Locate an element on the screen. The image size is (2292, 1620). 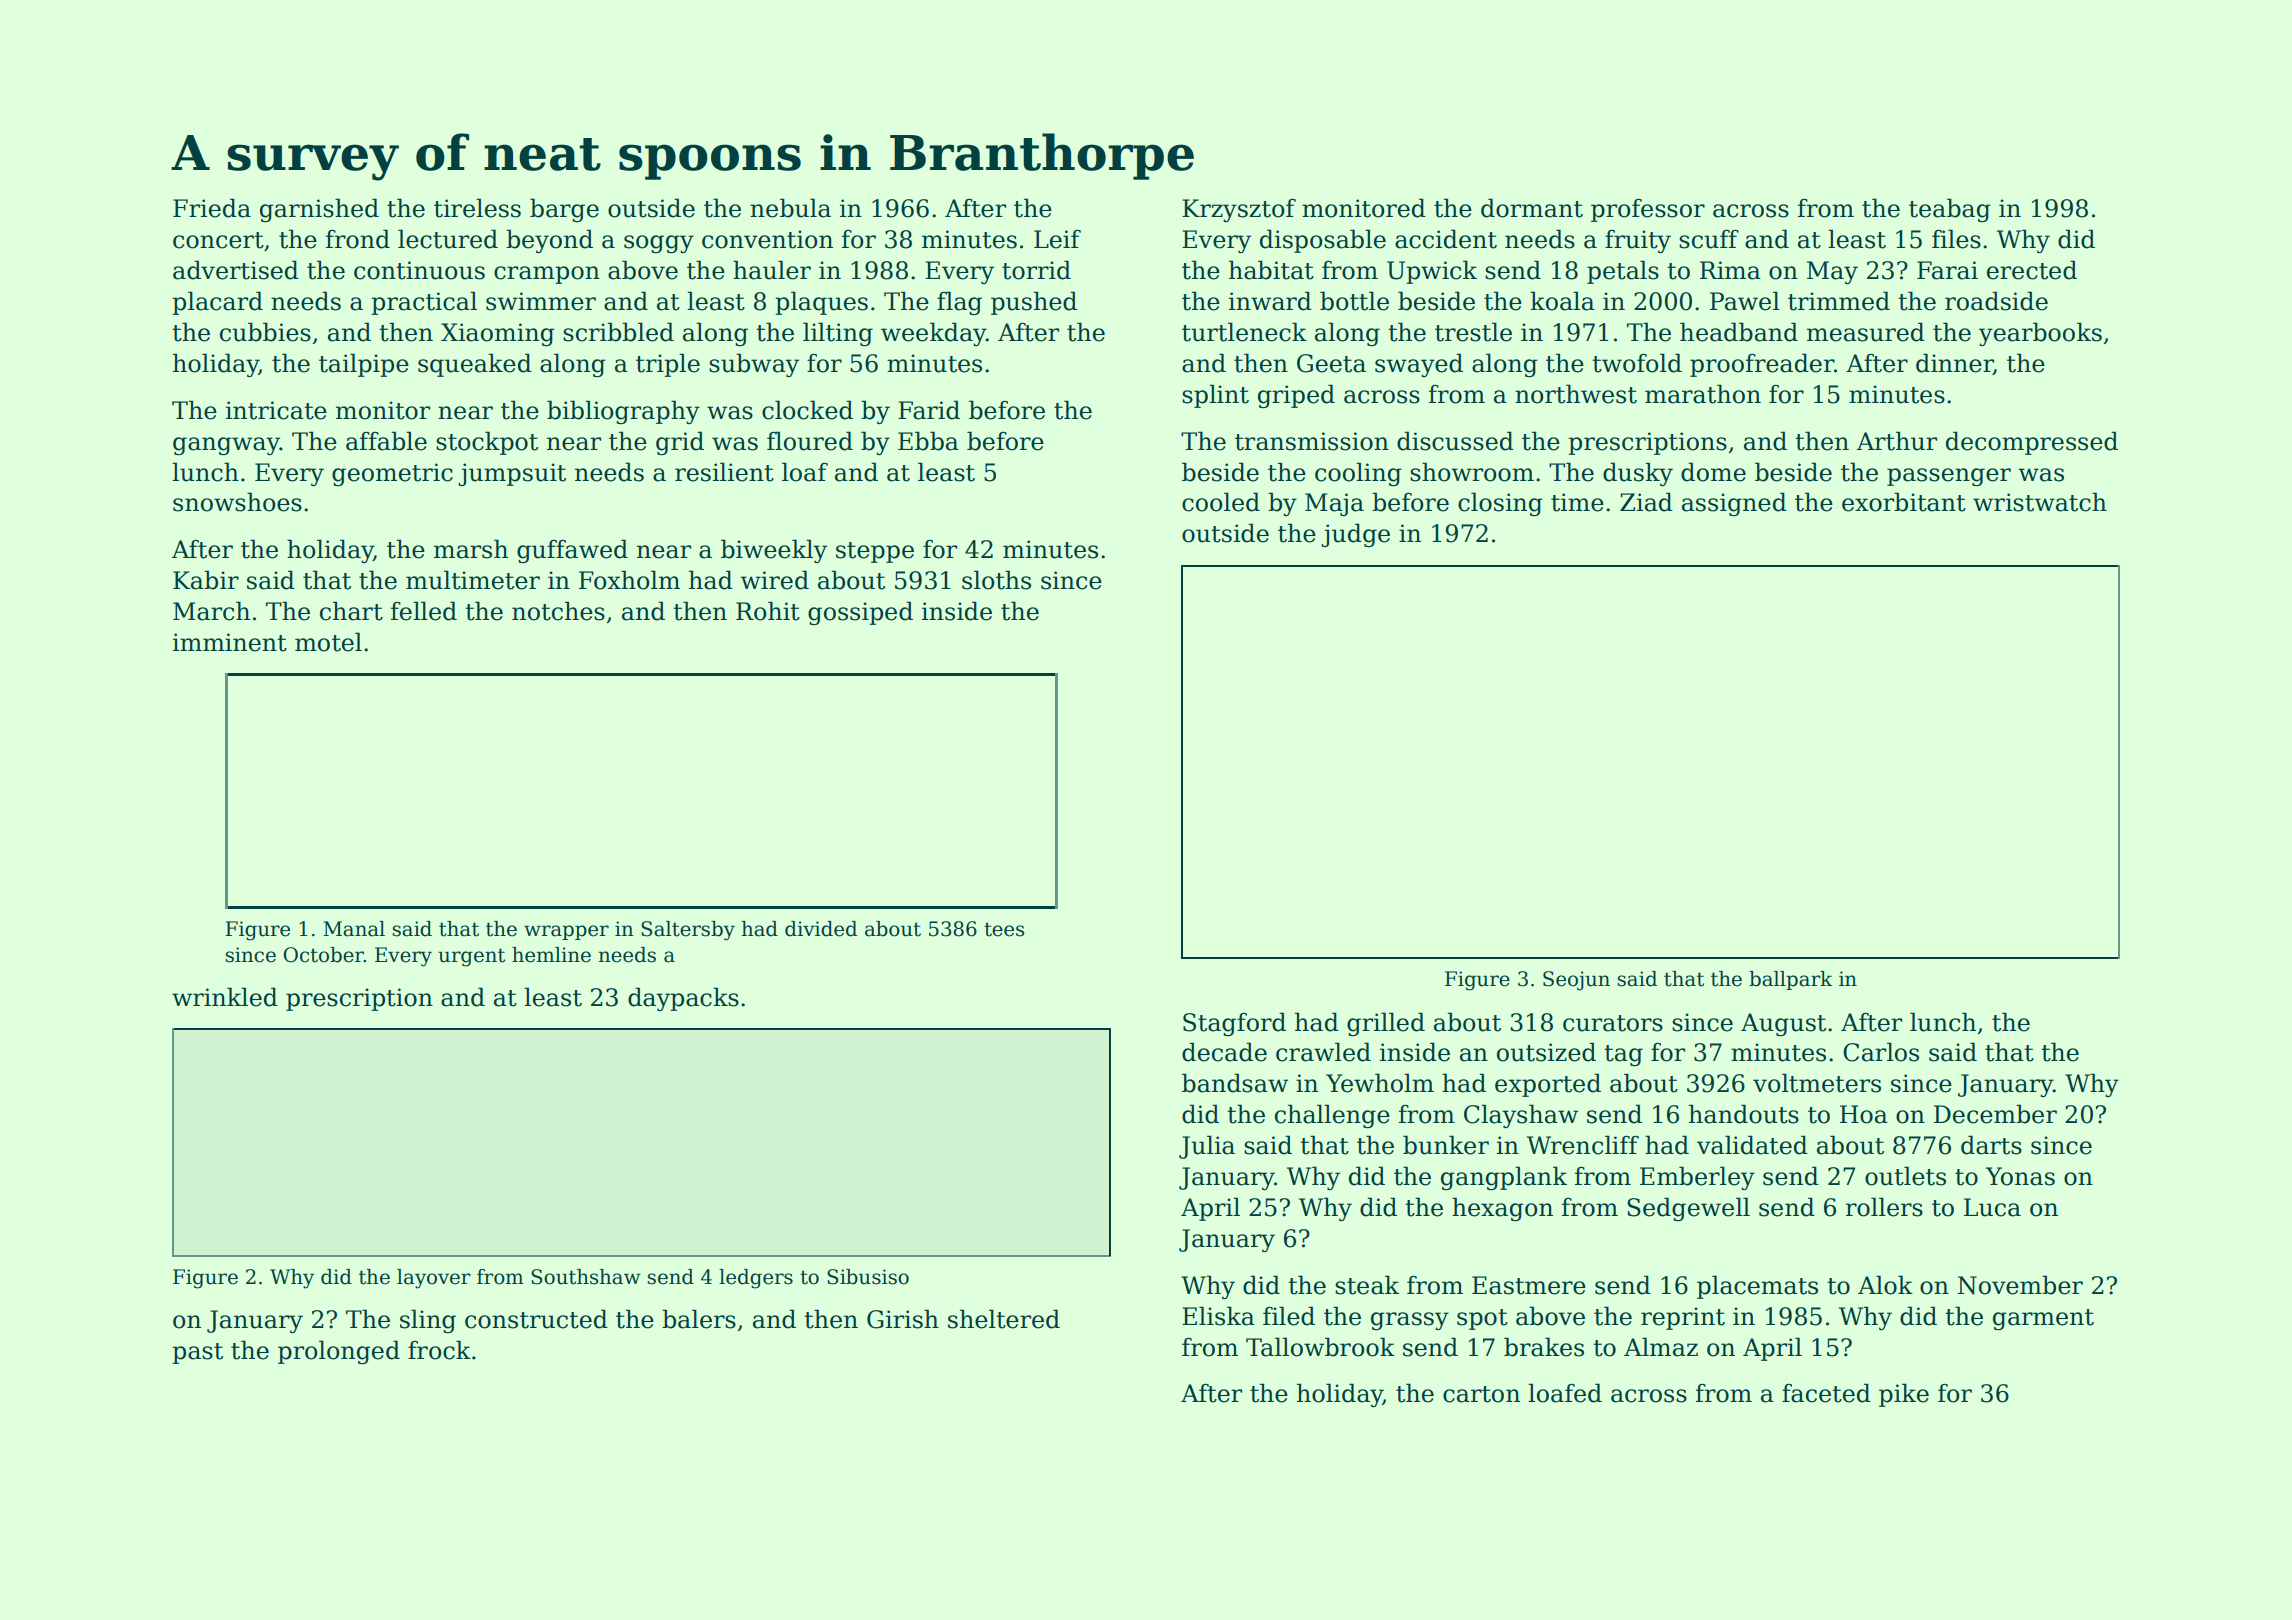
sheltered is located at coordinates (1004, 1319).
